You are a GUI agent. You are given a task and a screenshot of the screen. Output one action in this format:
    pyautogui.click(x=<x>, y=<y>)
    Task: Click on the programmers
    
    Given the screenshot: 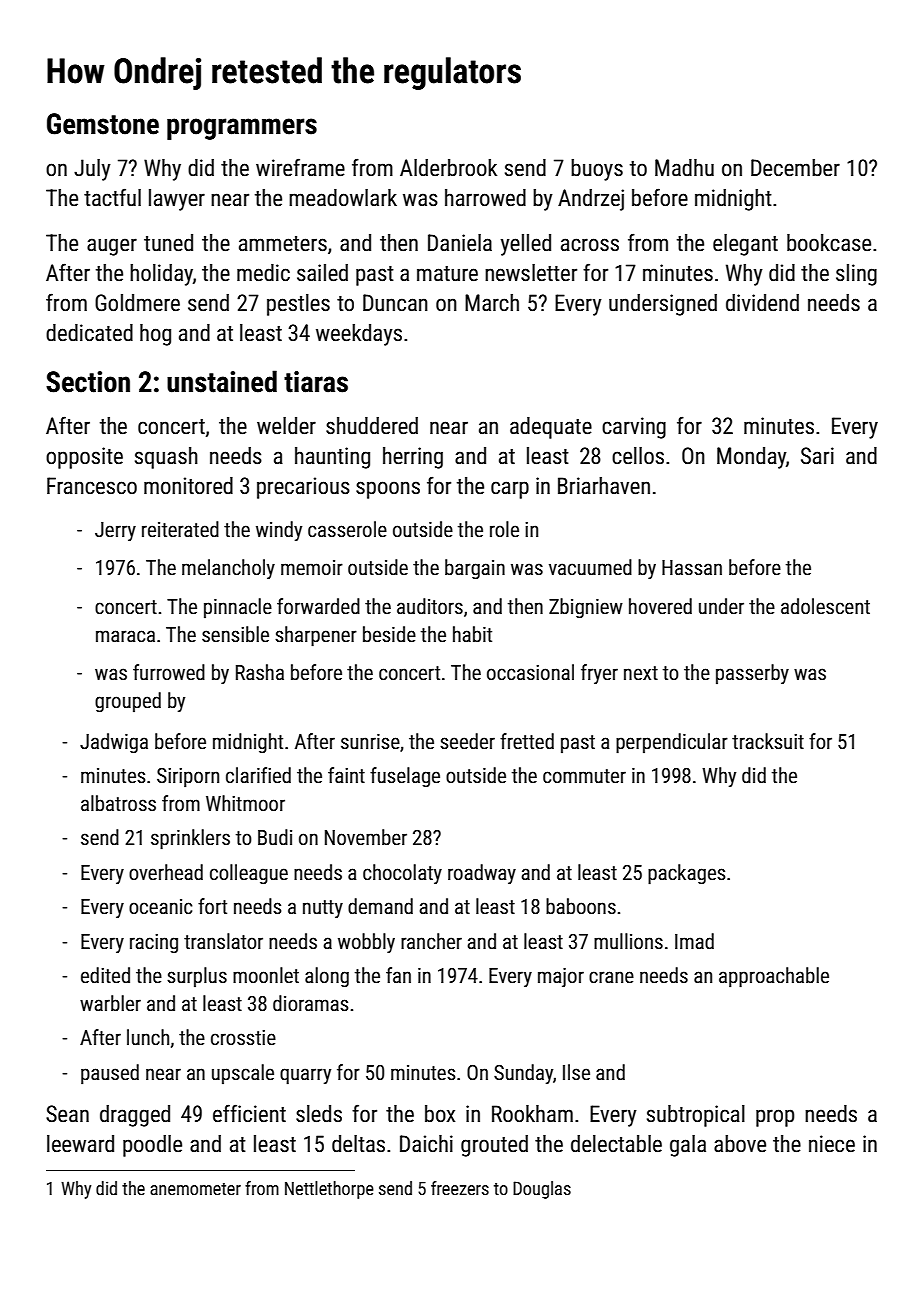 What is the action you would take?
    pyautogui.click(x=242, y=129)
